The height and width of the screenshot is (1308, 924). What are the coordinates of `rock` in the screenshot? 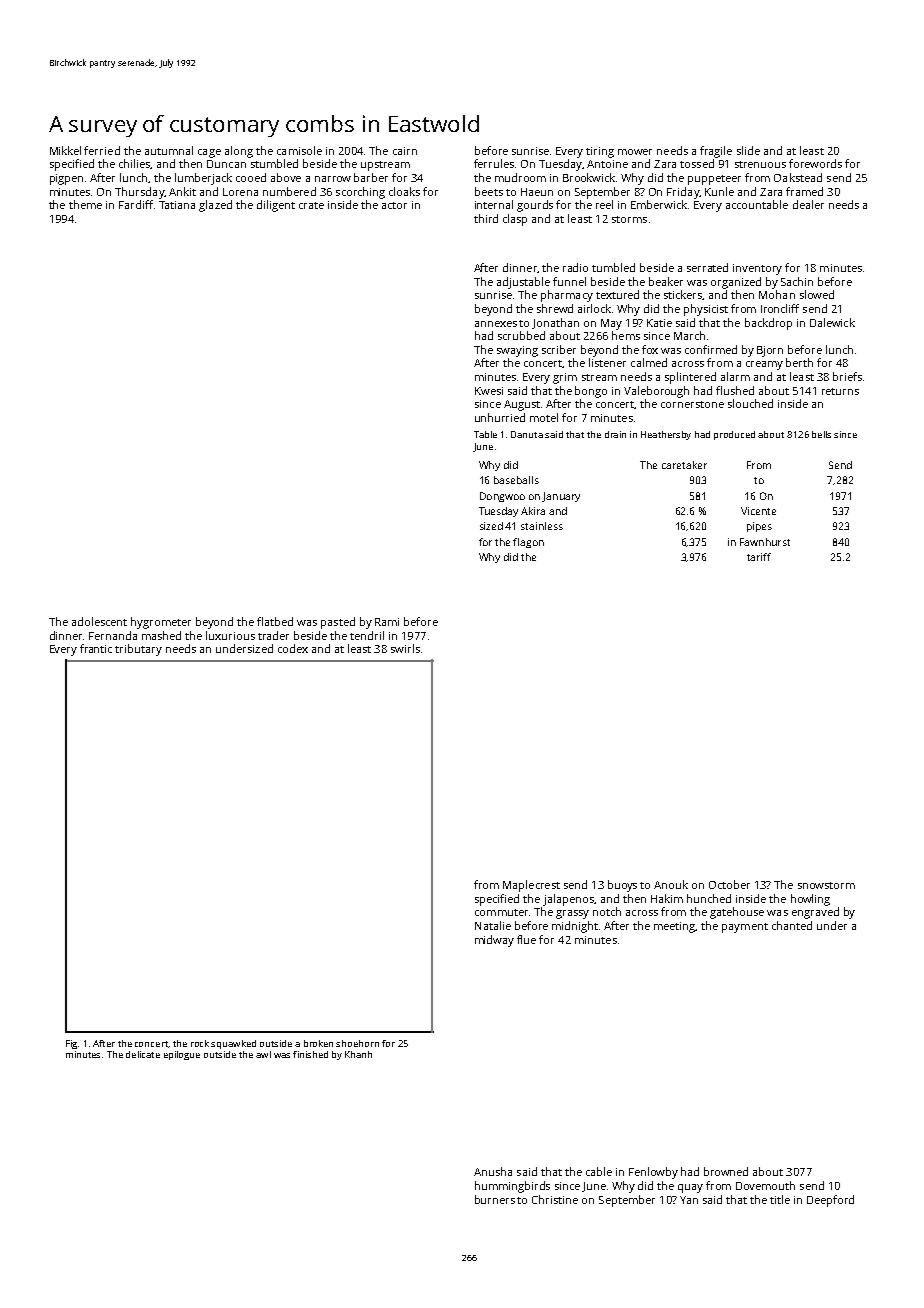 It's located at (200, 1043).
